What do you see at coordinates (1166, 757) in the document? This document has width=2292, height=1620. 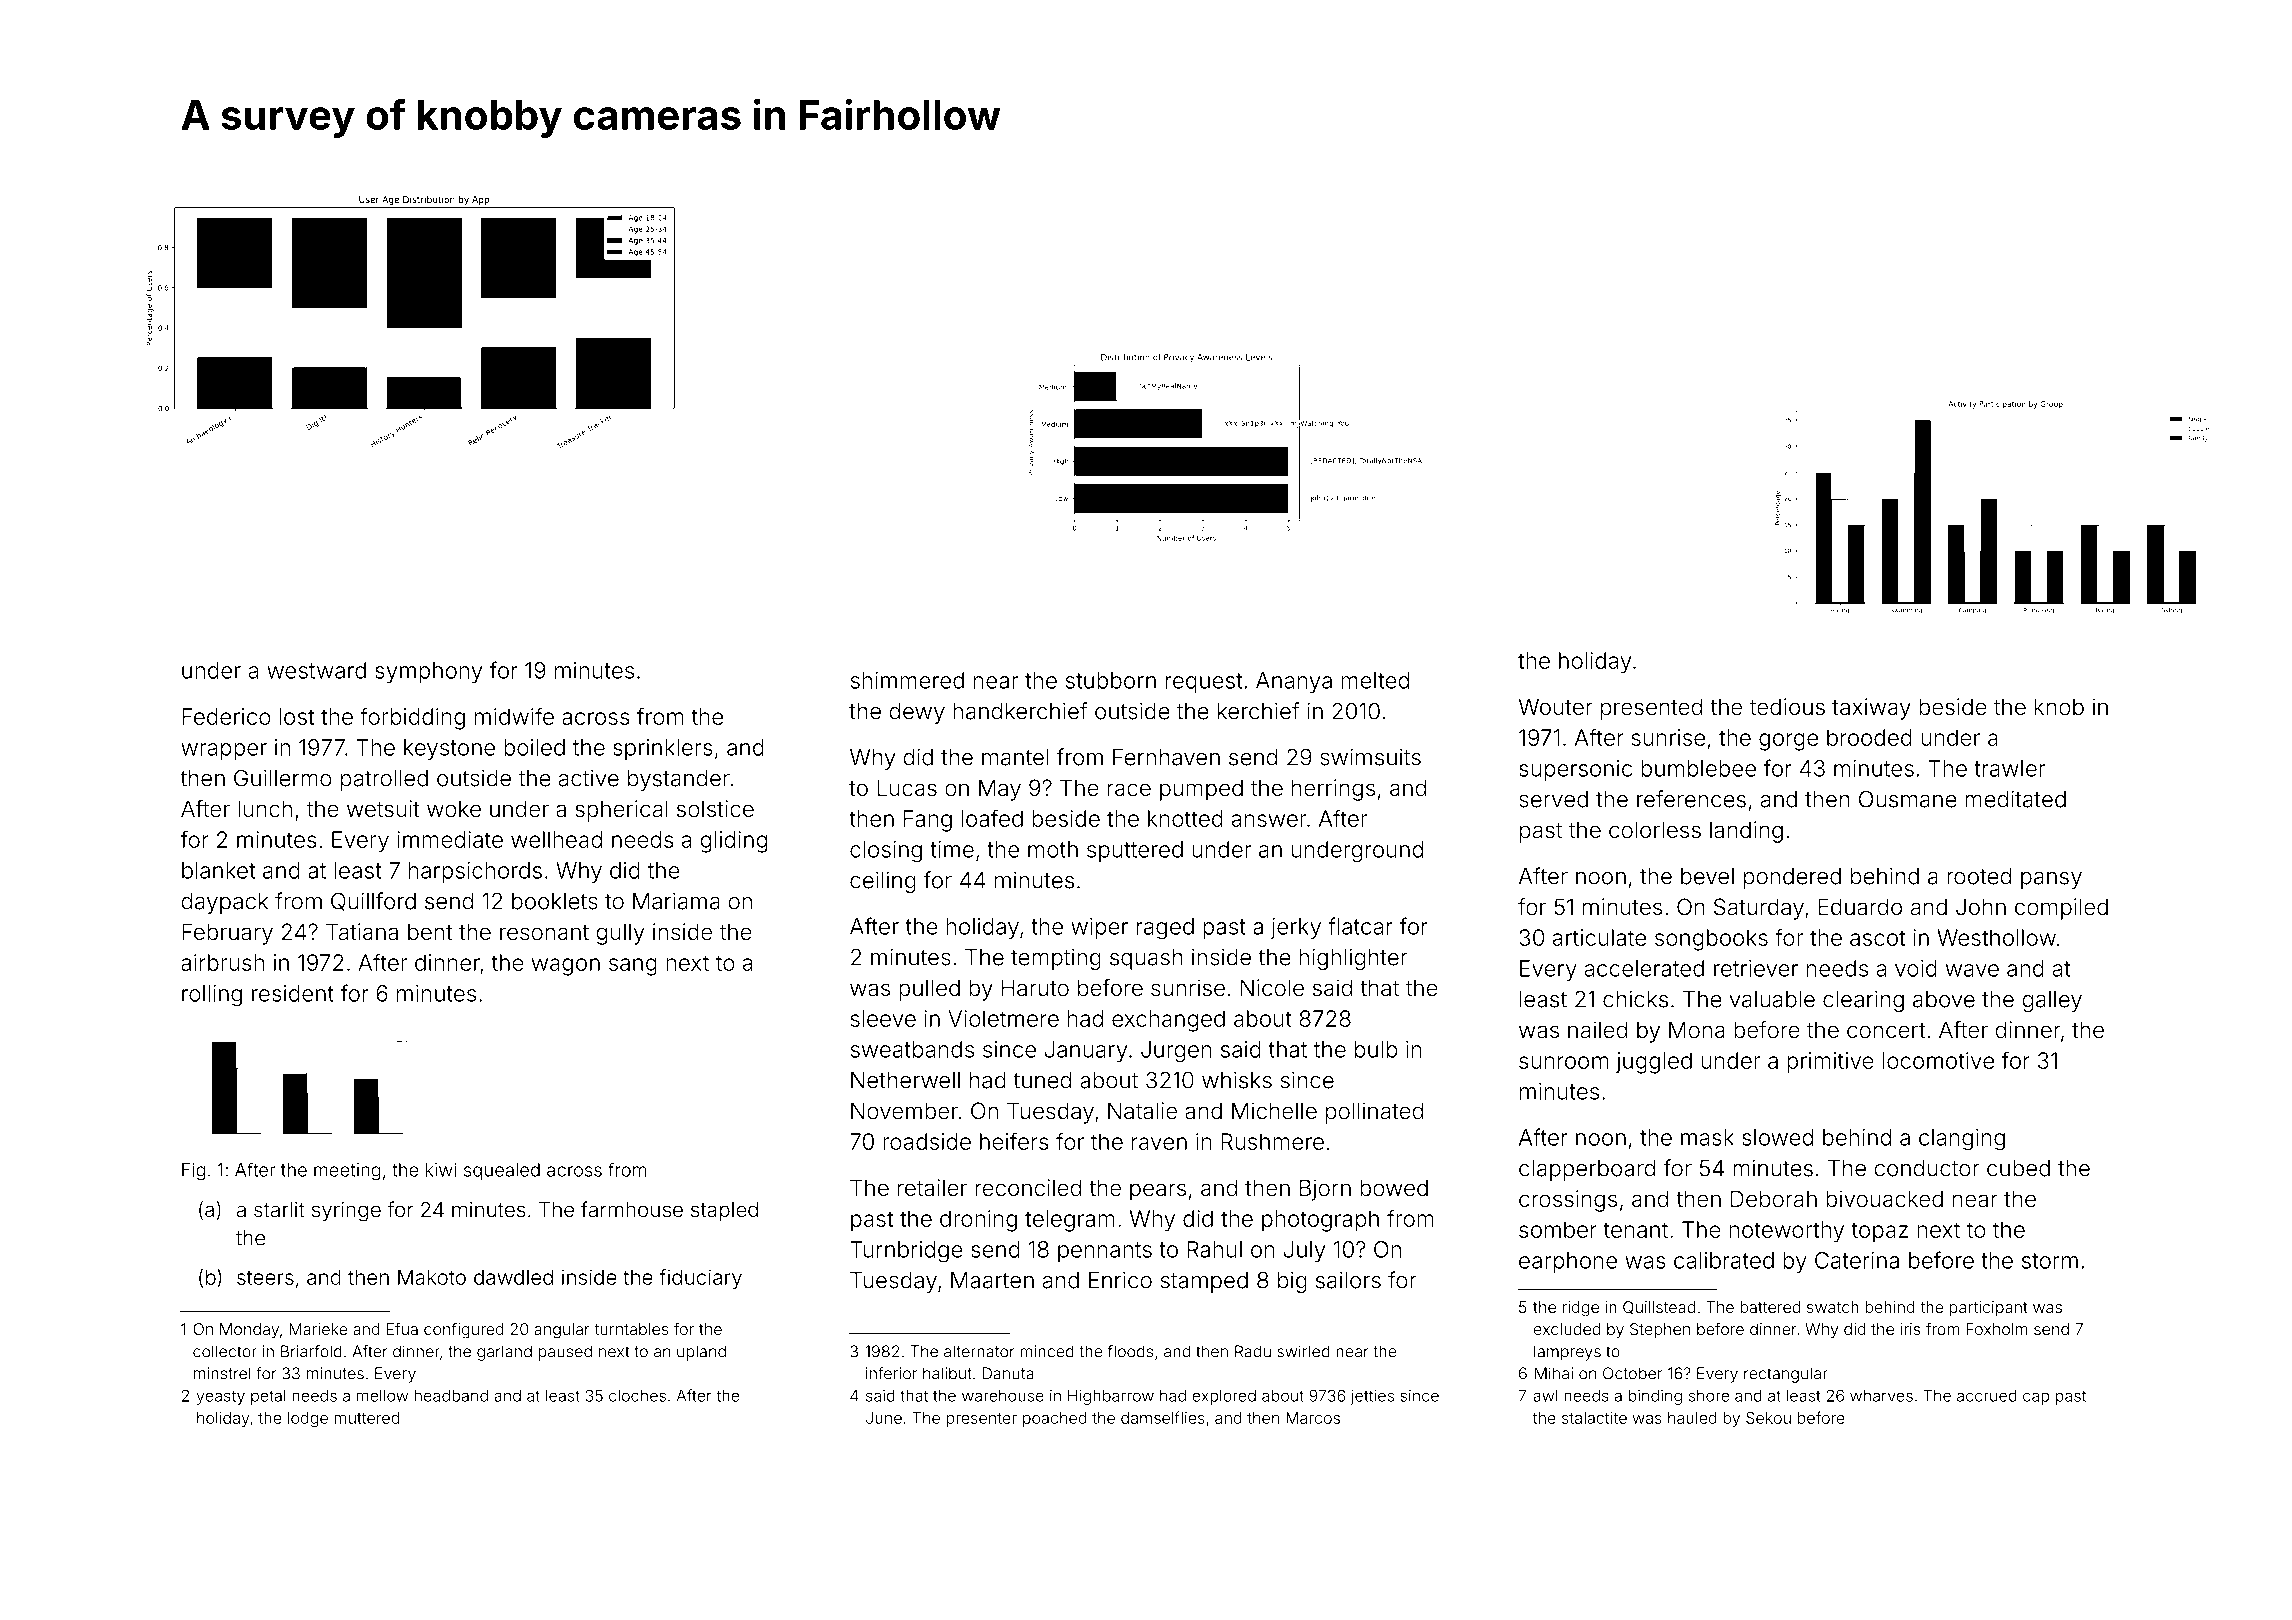 I see `Fernhaven` at bounding box center [1166, 757].
